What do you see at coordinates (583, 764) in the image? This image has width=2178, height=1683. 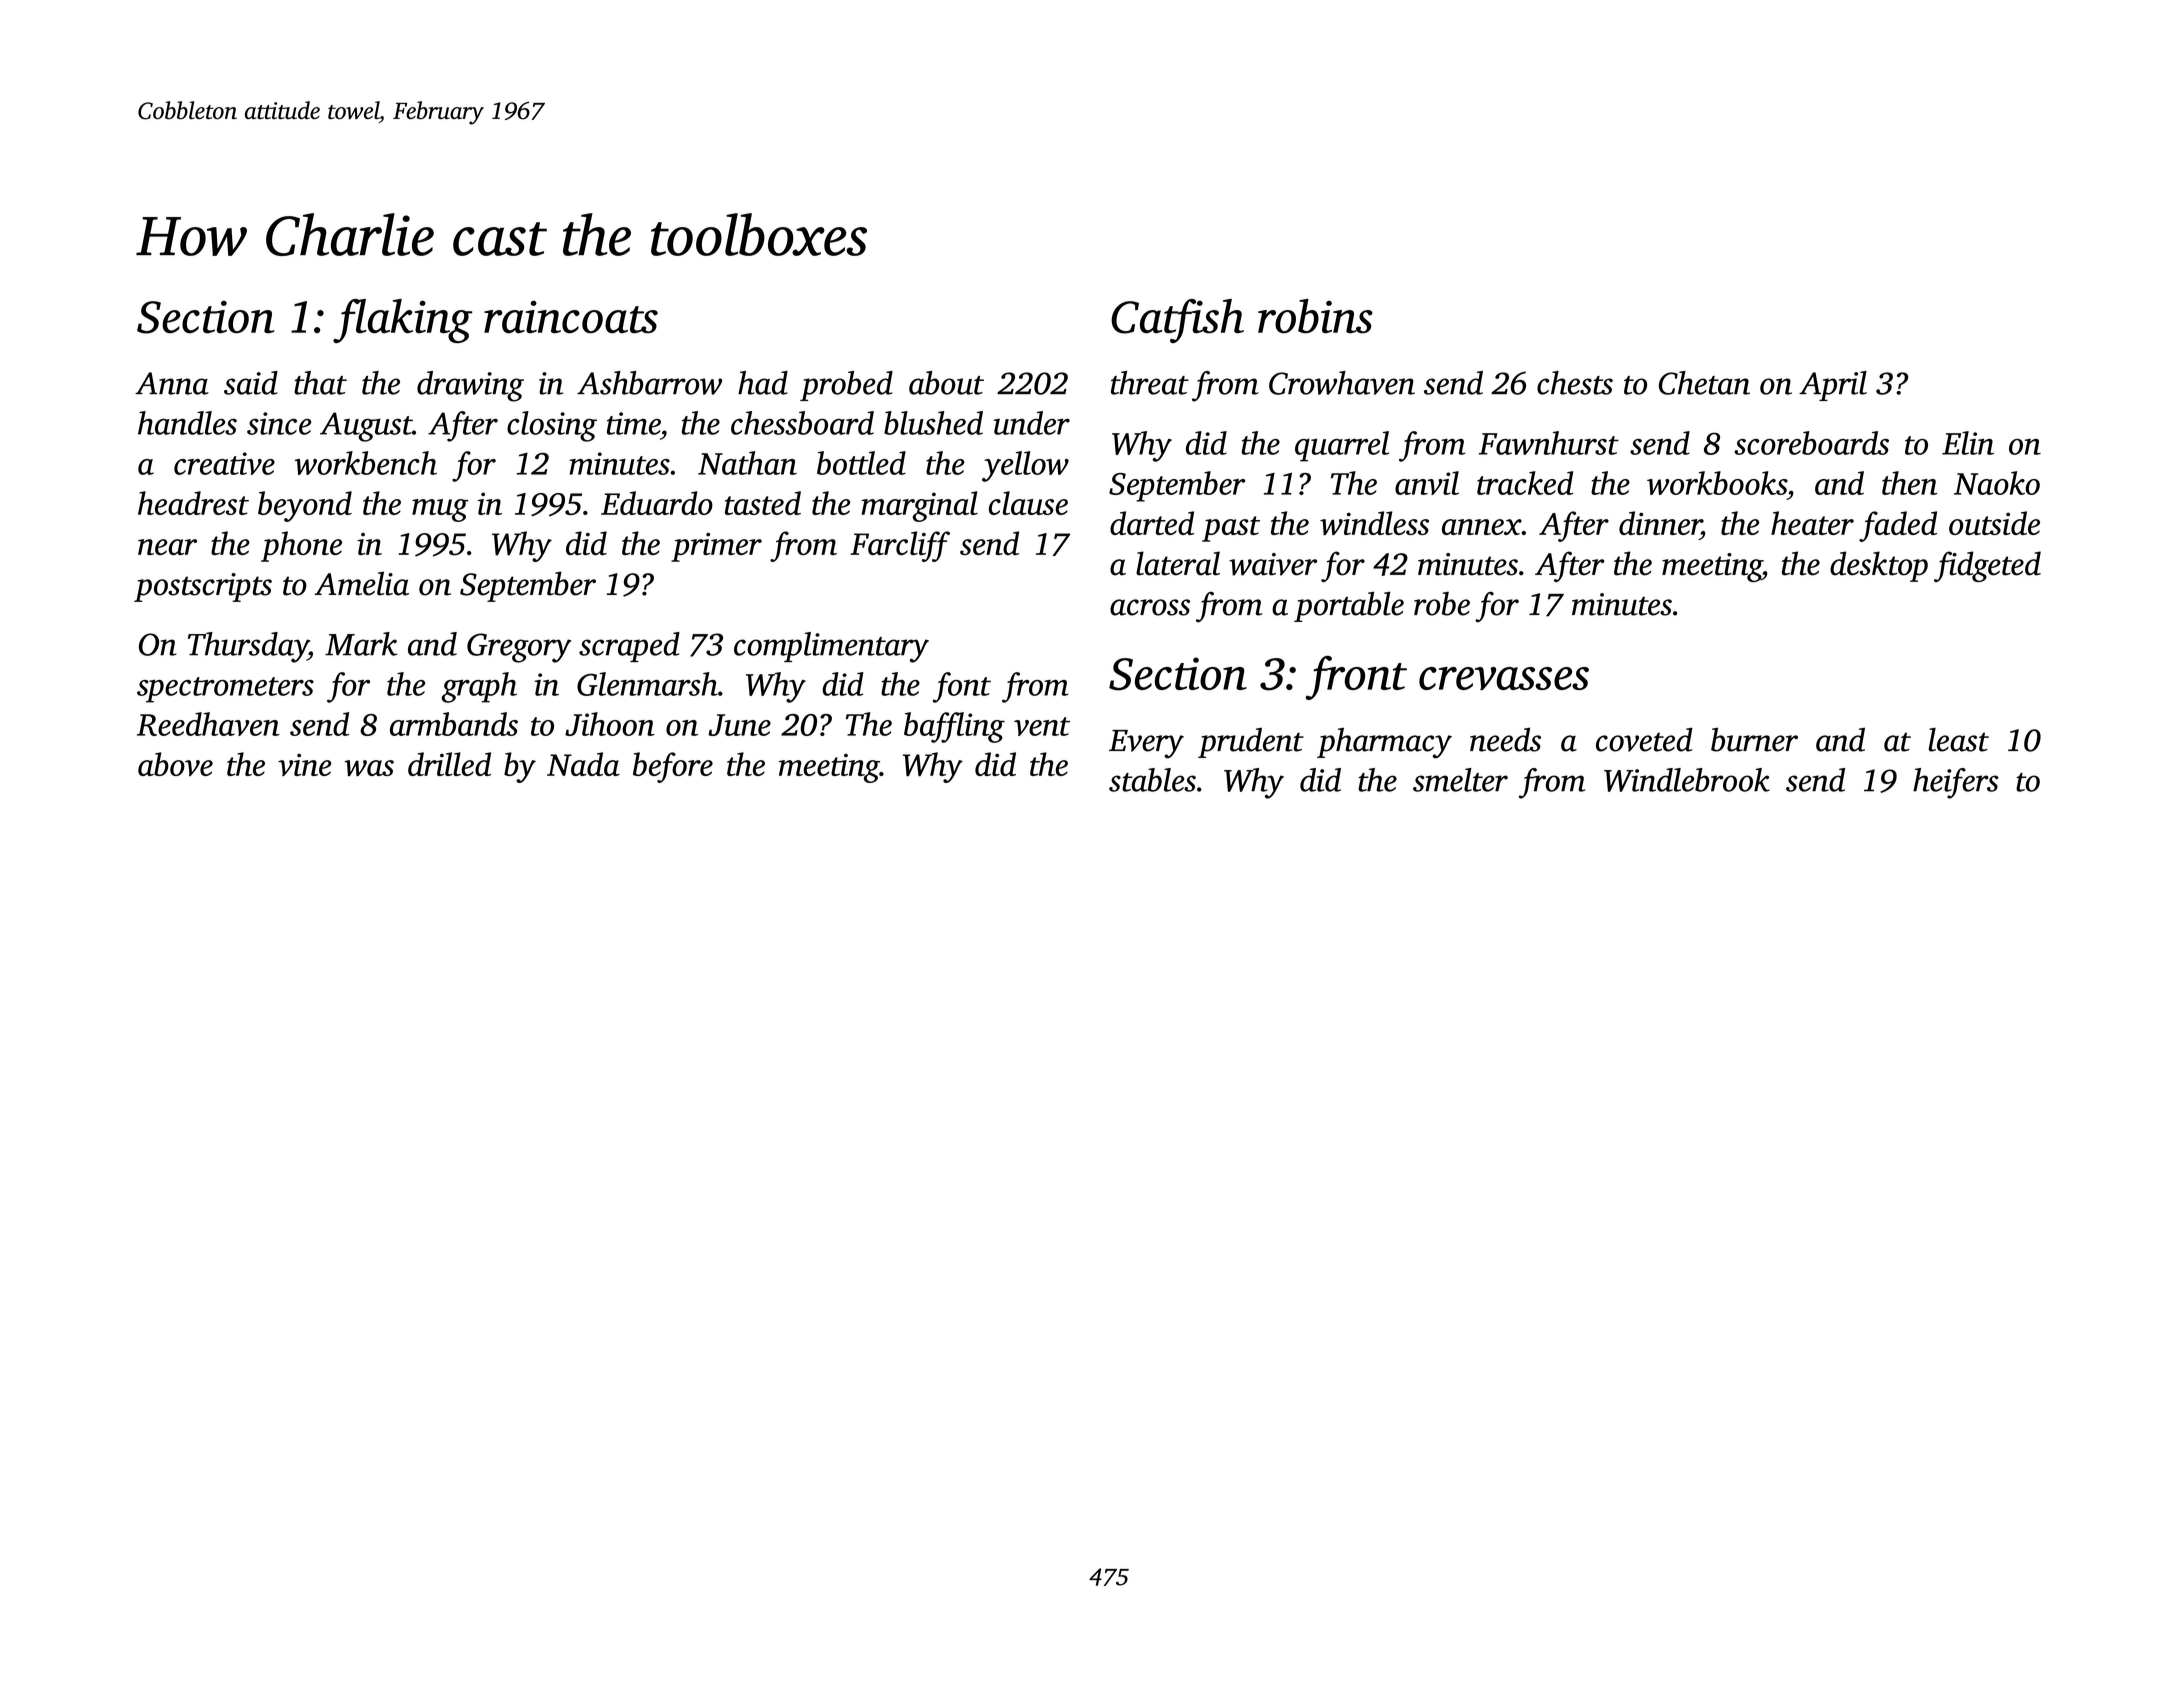 I see `Nada` at bounding box center [583, 764].
